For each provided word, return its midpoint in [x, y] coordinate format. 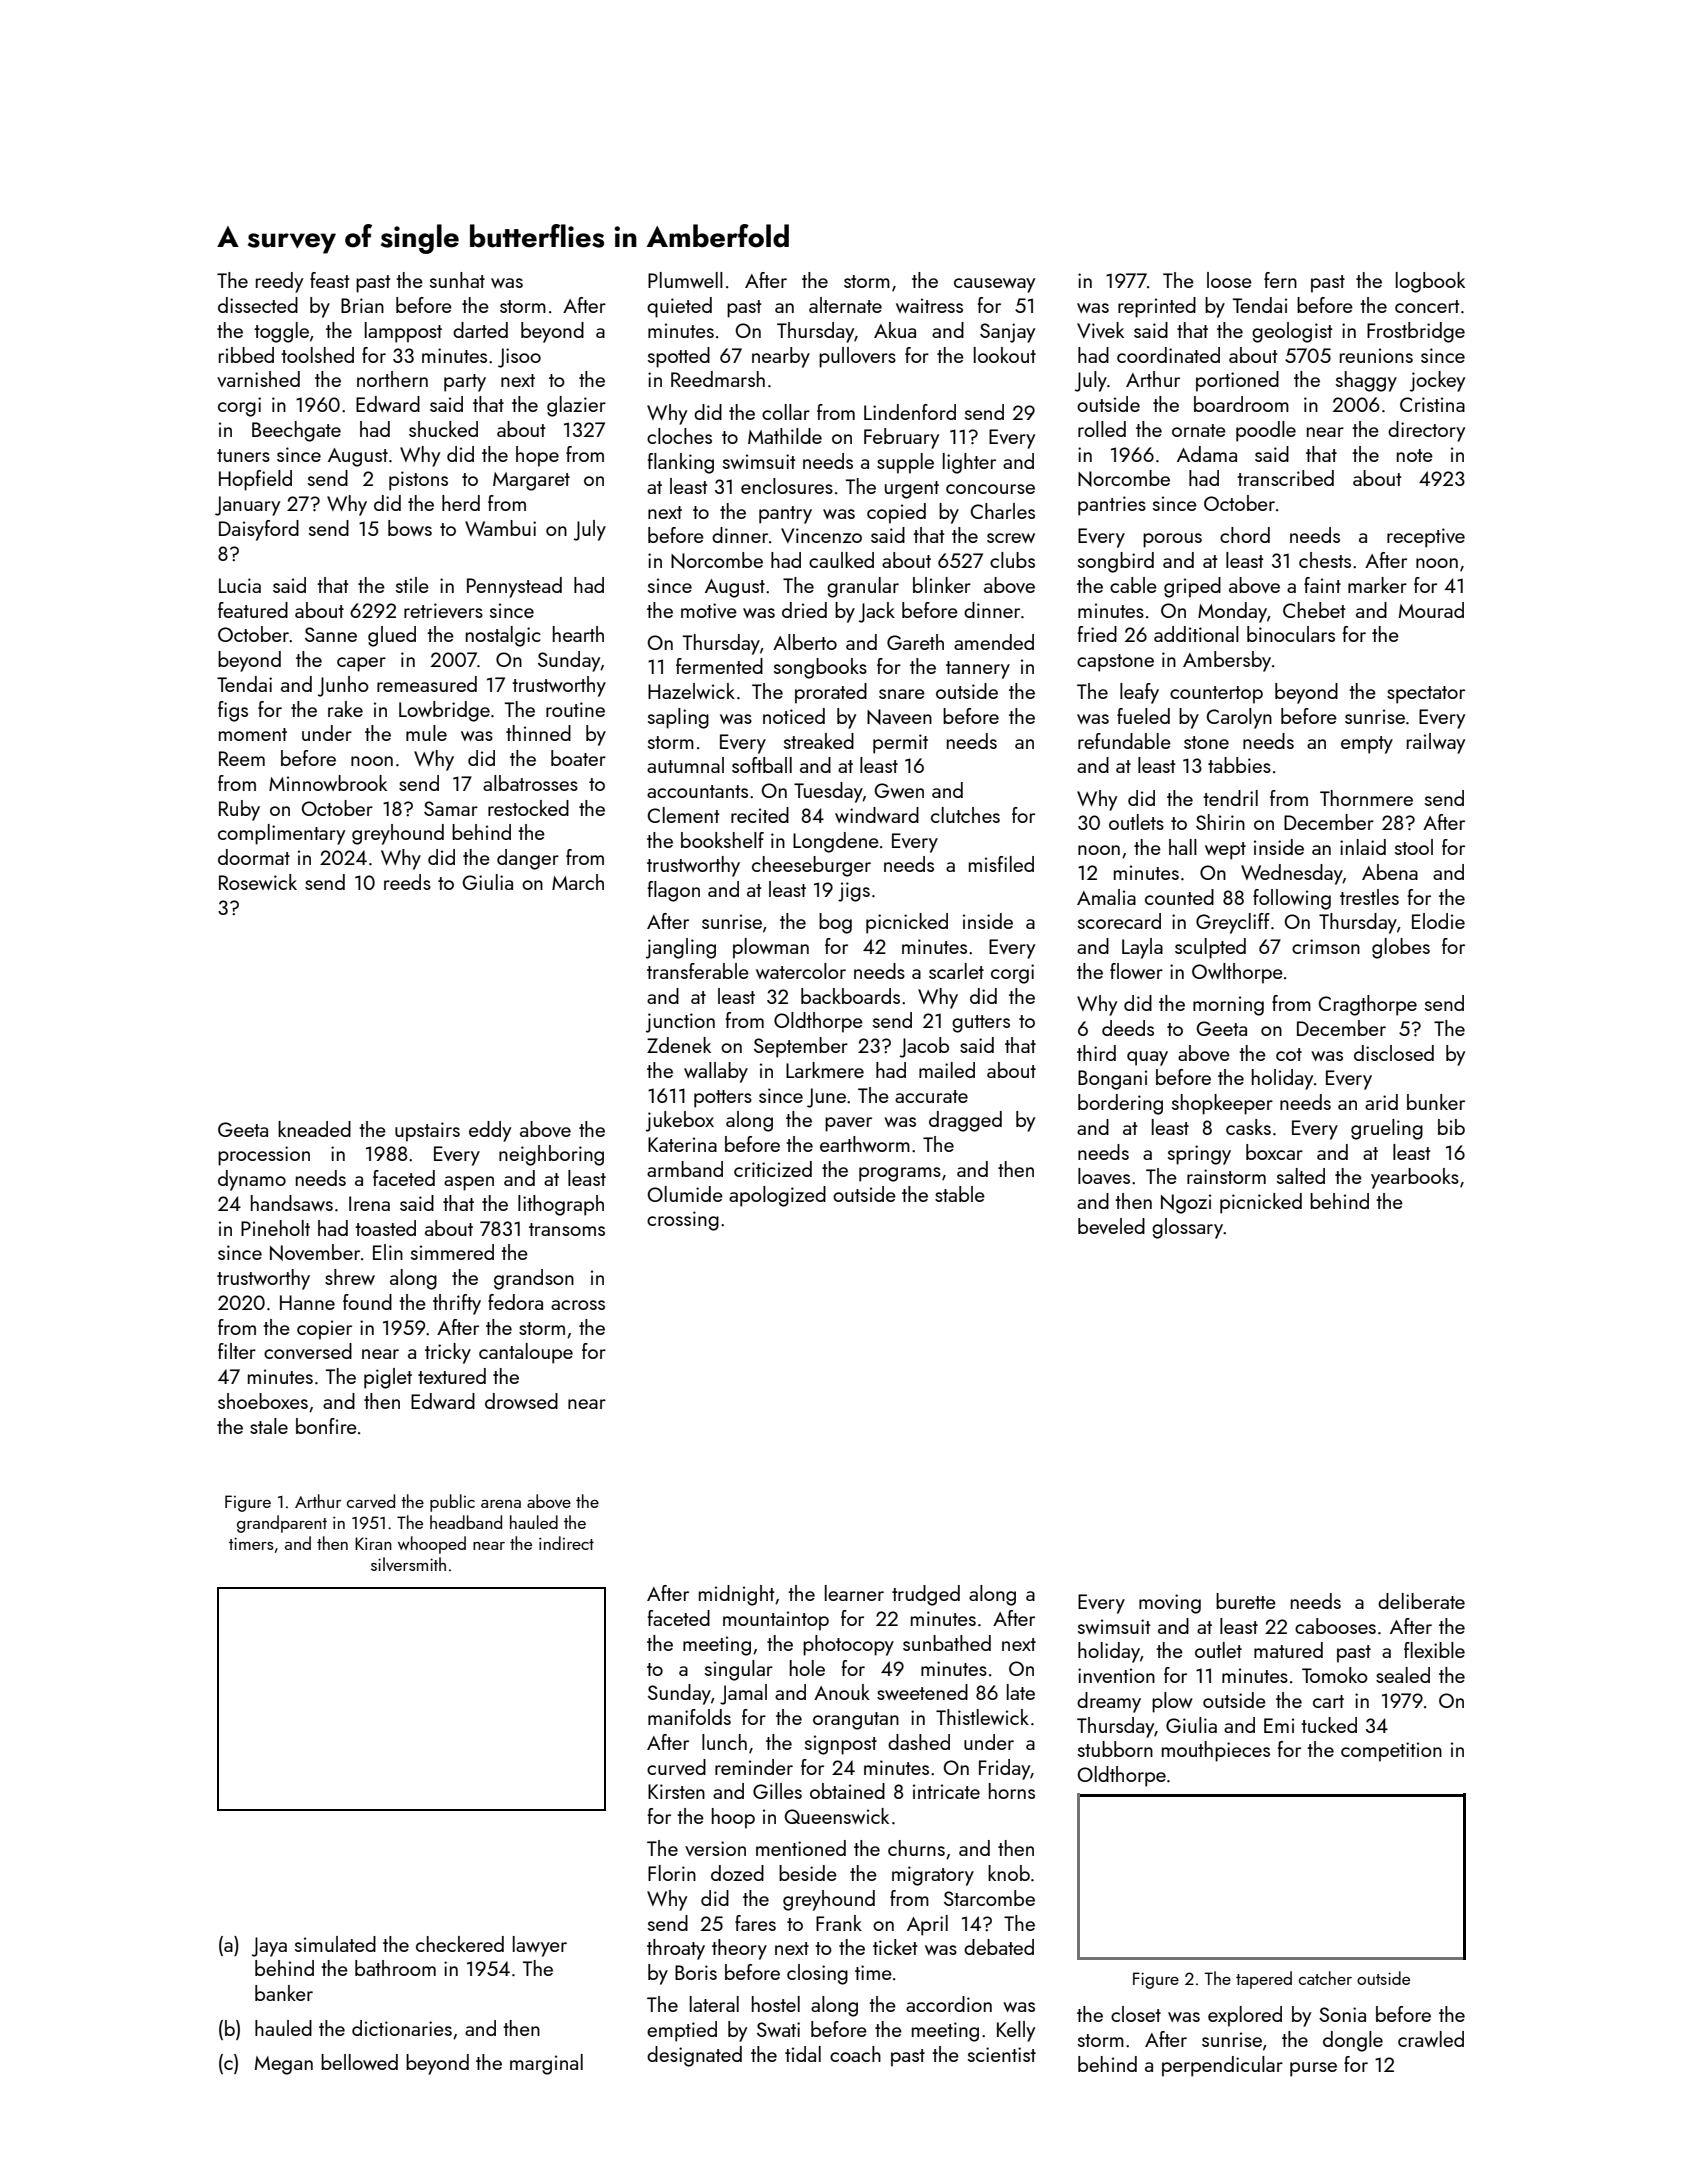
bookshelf [722, 840]
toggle [281, 332]
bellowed [359, 2062]
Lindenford [910, 412]
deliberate [1421, 1601]
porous [1172, 540]
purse [1313, 2069]
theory [739, 1949]
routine [575, 709]
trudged [926, 1595]
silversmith [408, 1564]
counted [1179, 897]
